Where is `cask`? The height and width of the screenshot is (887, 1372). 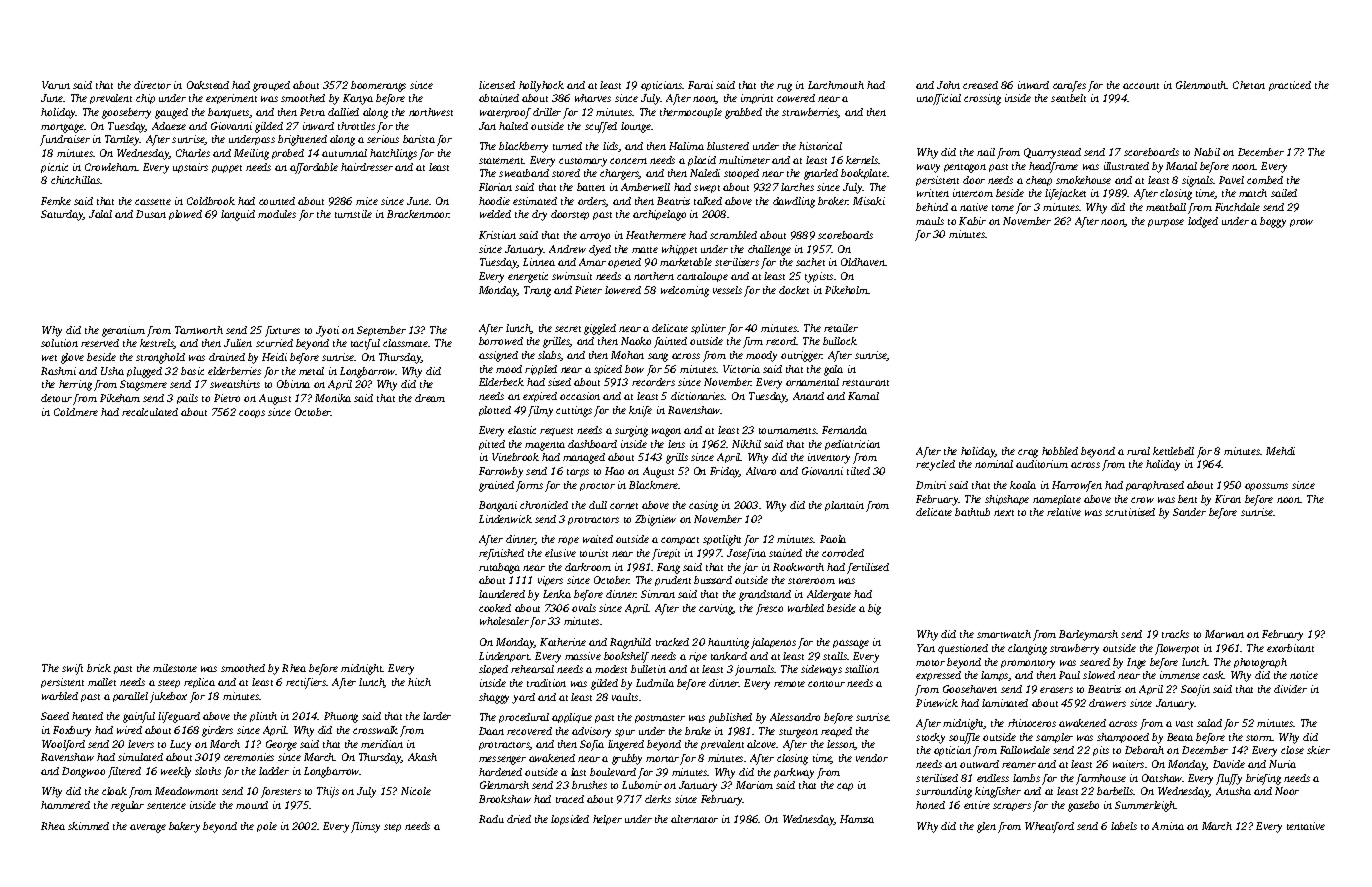
cask is located at coordinates (1213, 675).
